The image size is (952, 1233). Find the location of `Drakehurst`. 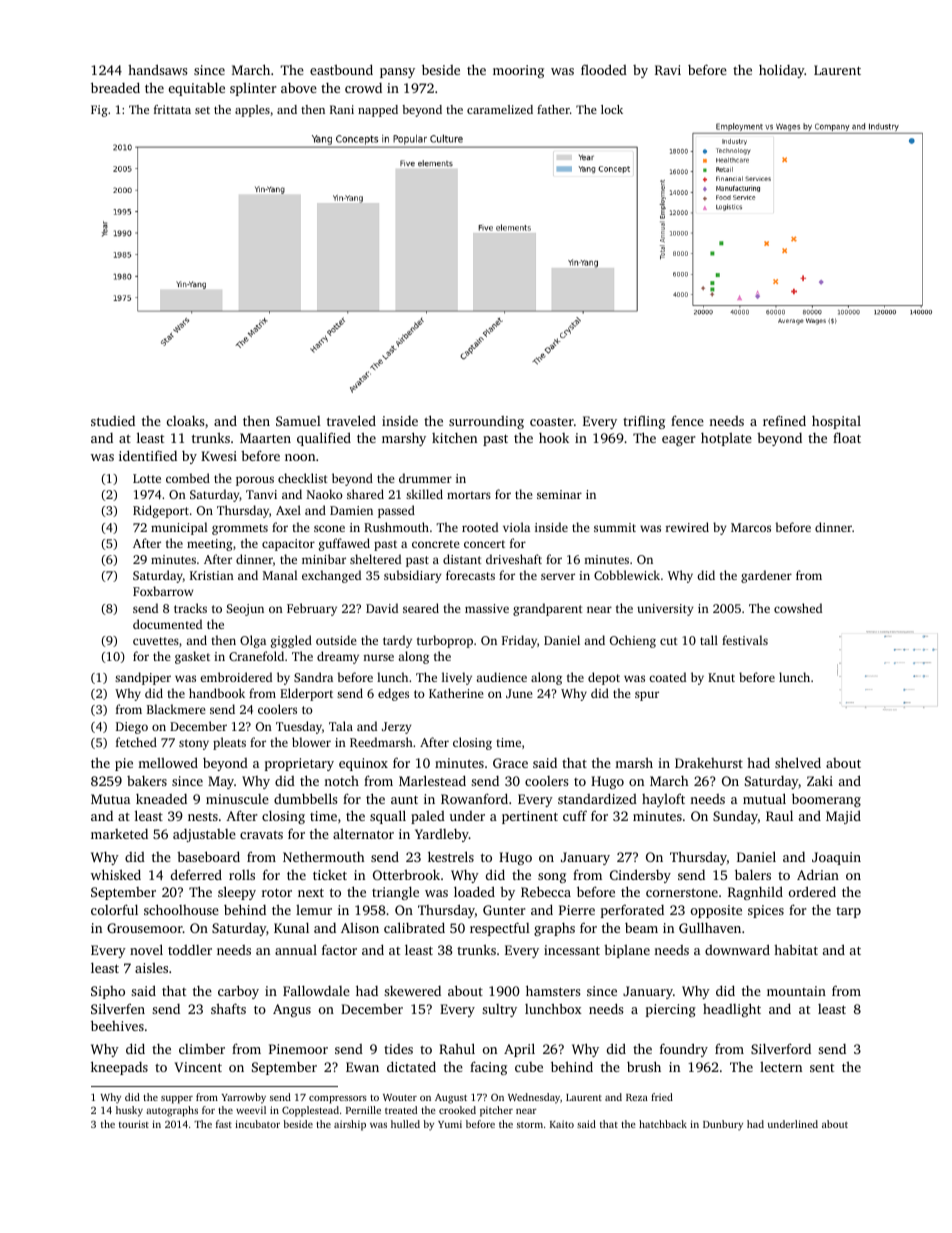

Drakehurst is located at coordinates (709, 763).
